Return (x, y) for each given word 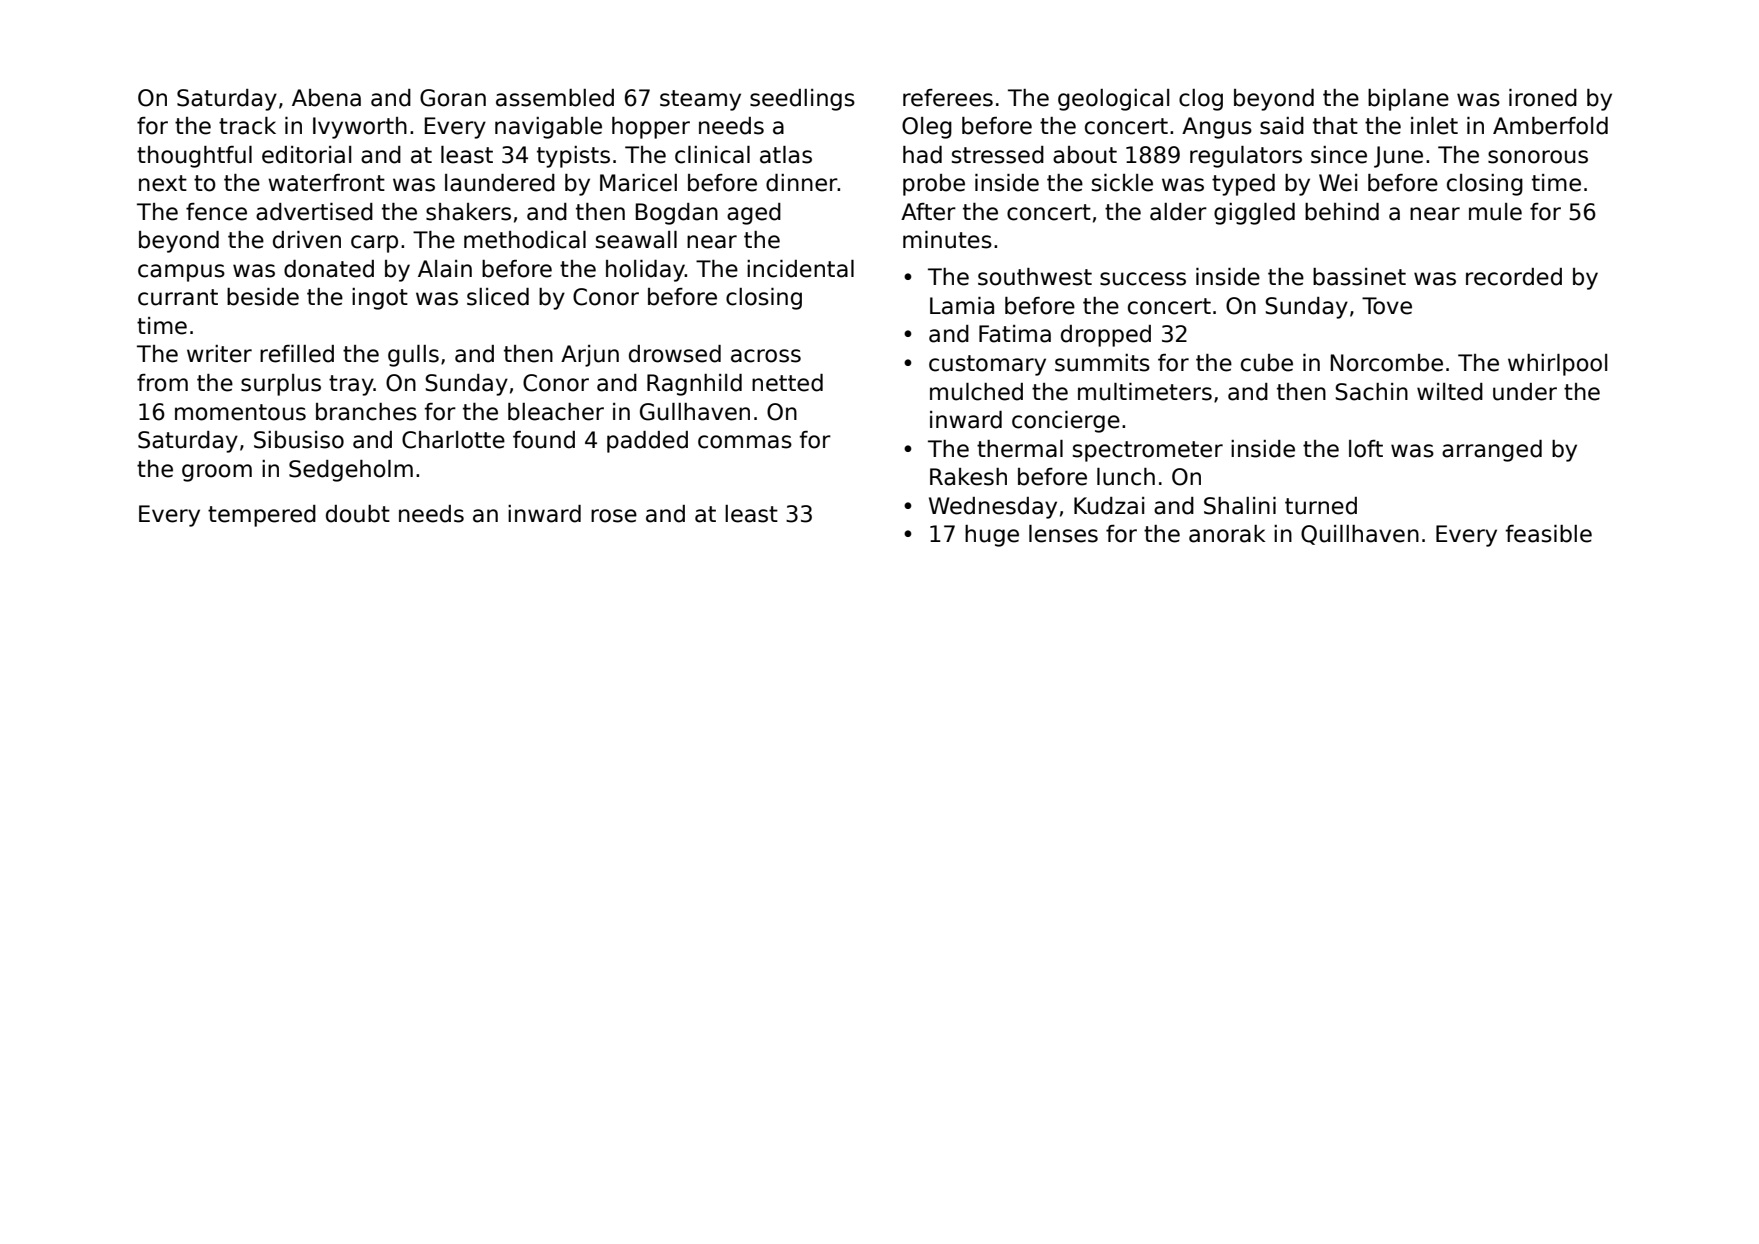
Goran (453, 98)
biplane (1408, 100)
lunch (1126, 477)
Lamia (962, 306)
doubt (358, 514)
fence (216, 212)
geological (1113, 100)
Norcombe (1387, 363)
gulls (413, 356)
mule (1495, 212)
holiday (645, 271)
